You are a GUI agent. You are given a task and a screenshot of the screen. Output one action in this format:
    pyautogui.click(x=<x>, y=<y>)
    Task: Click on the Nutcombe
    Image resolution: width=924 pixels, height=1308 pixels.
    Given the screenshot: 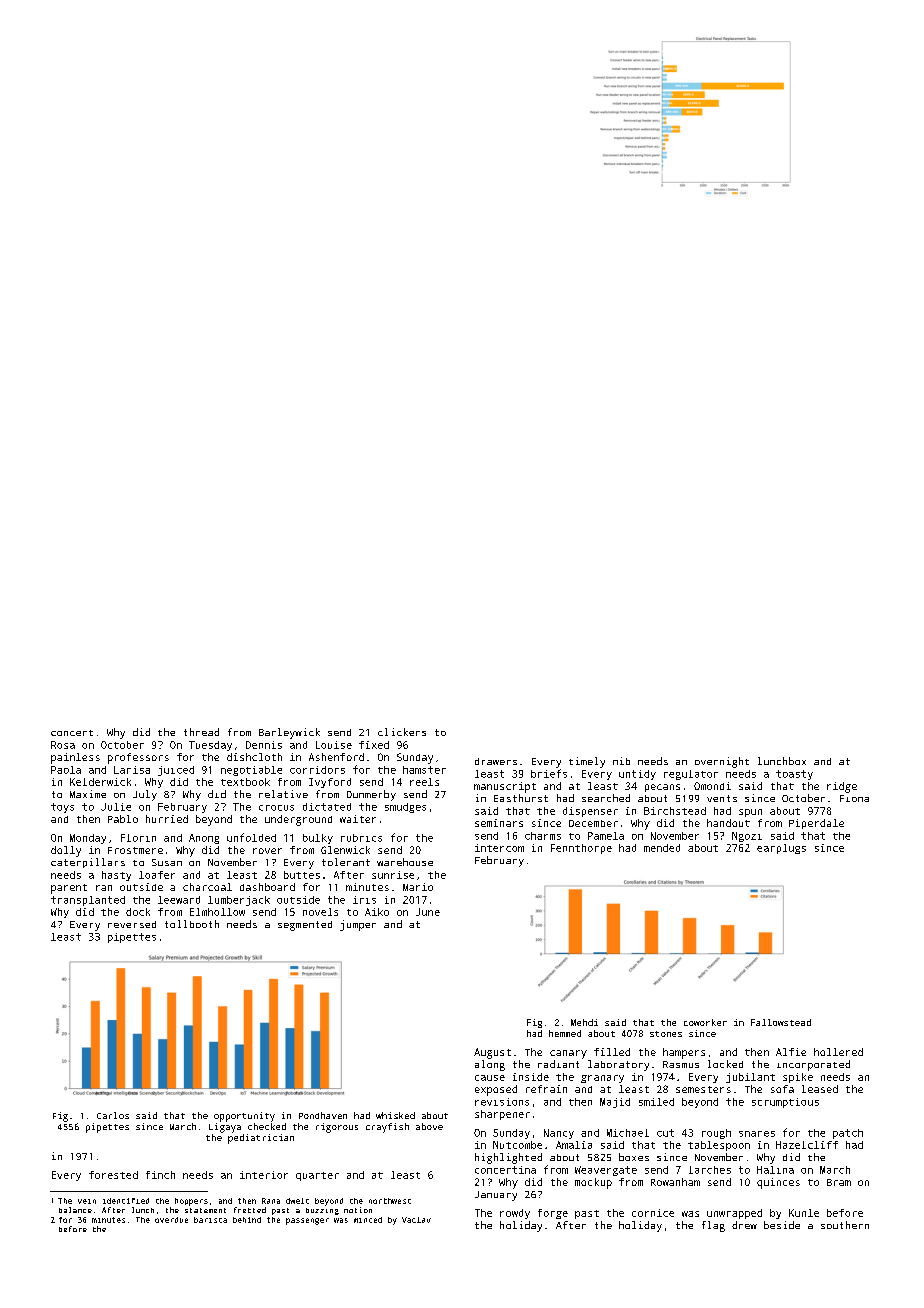 What is the action you would take?
    pyautogui.click(x=517, y=1145)
